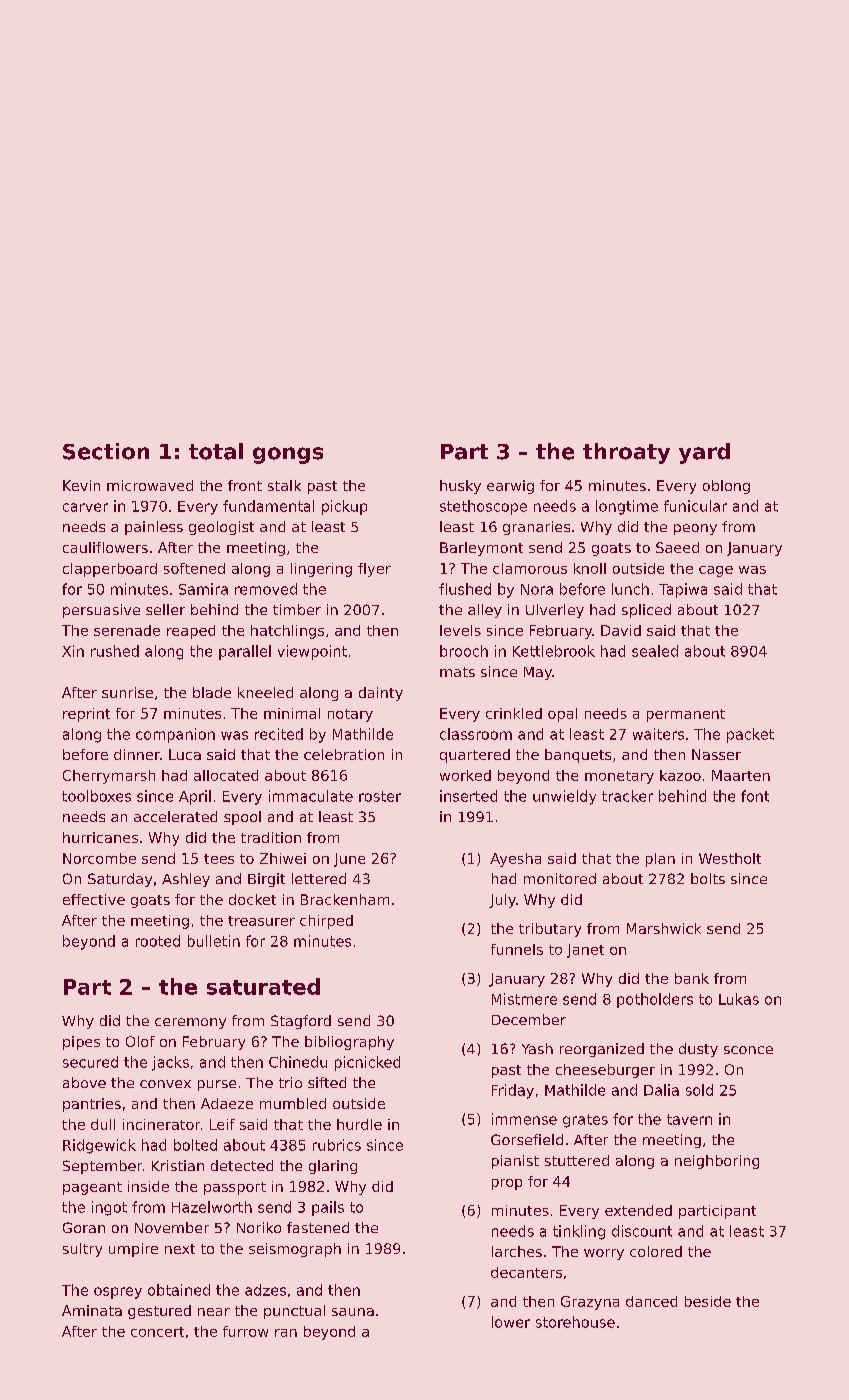 This image has width=849, height=1400. Describe the element at coordinates (194, 568) in the image. I see `softened` at that location.
